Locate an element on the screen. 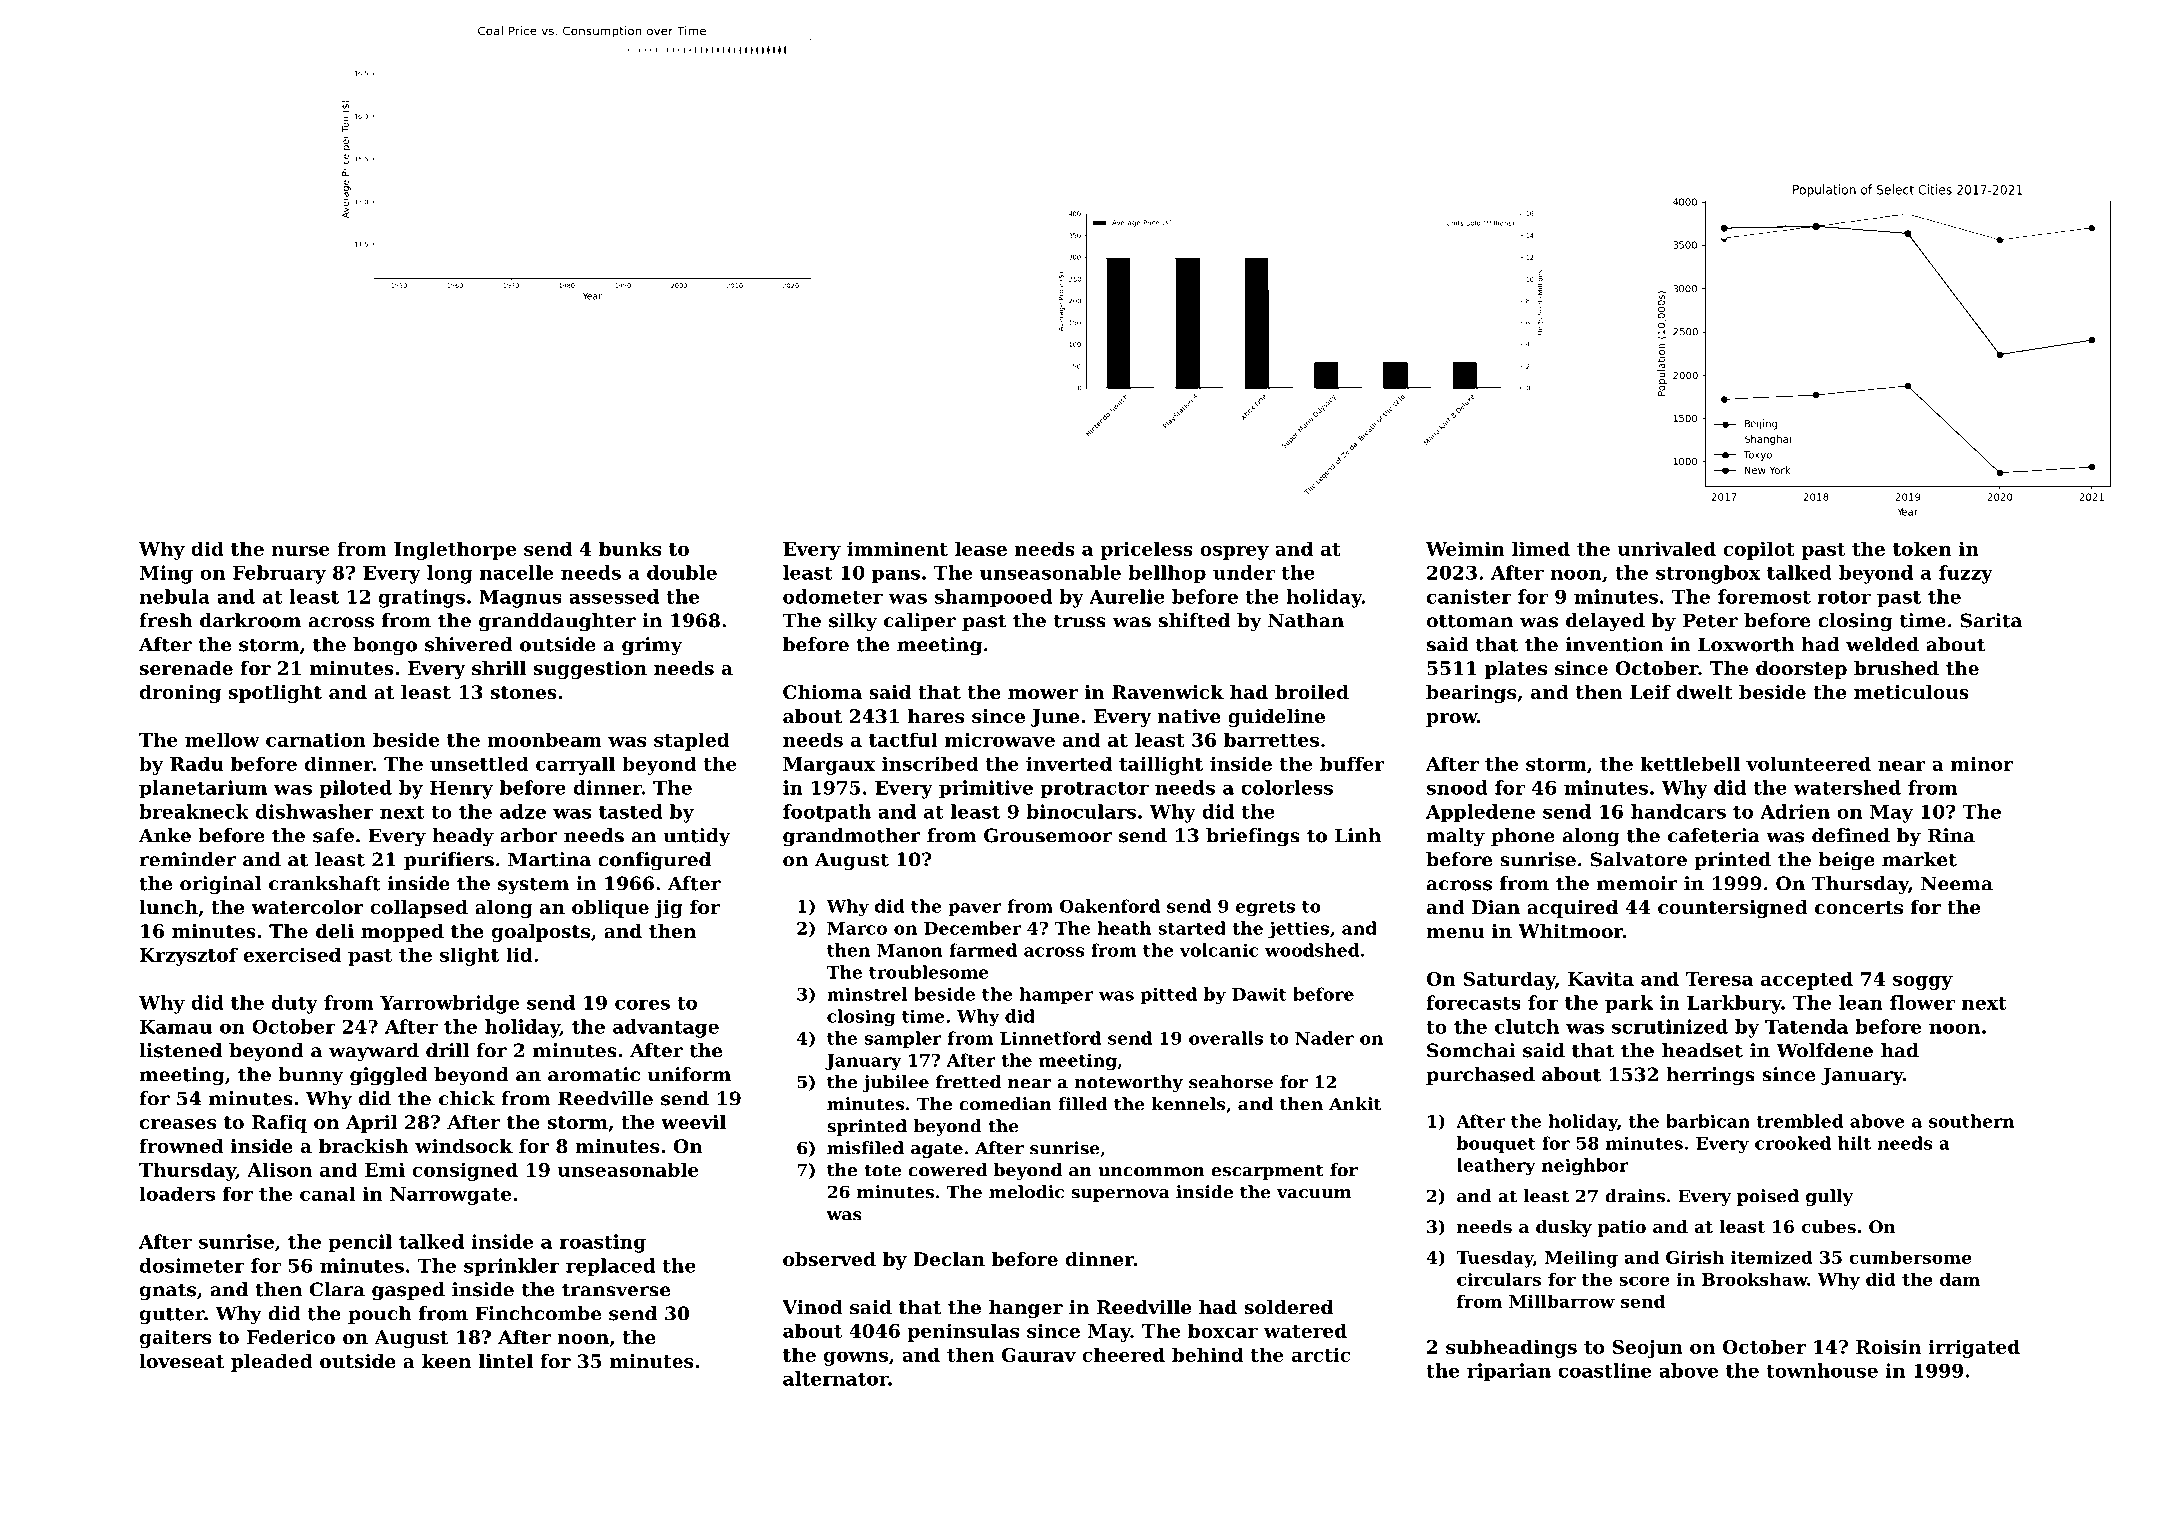 The width and height of the screenshot is (2168, 1533). listened is located at coordinates (180, 1050).
